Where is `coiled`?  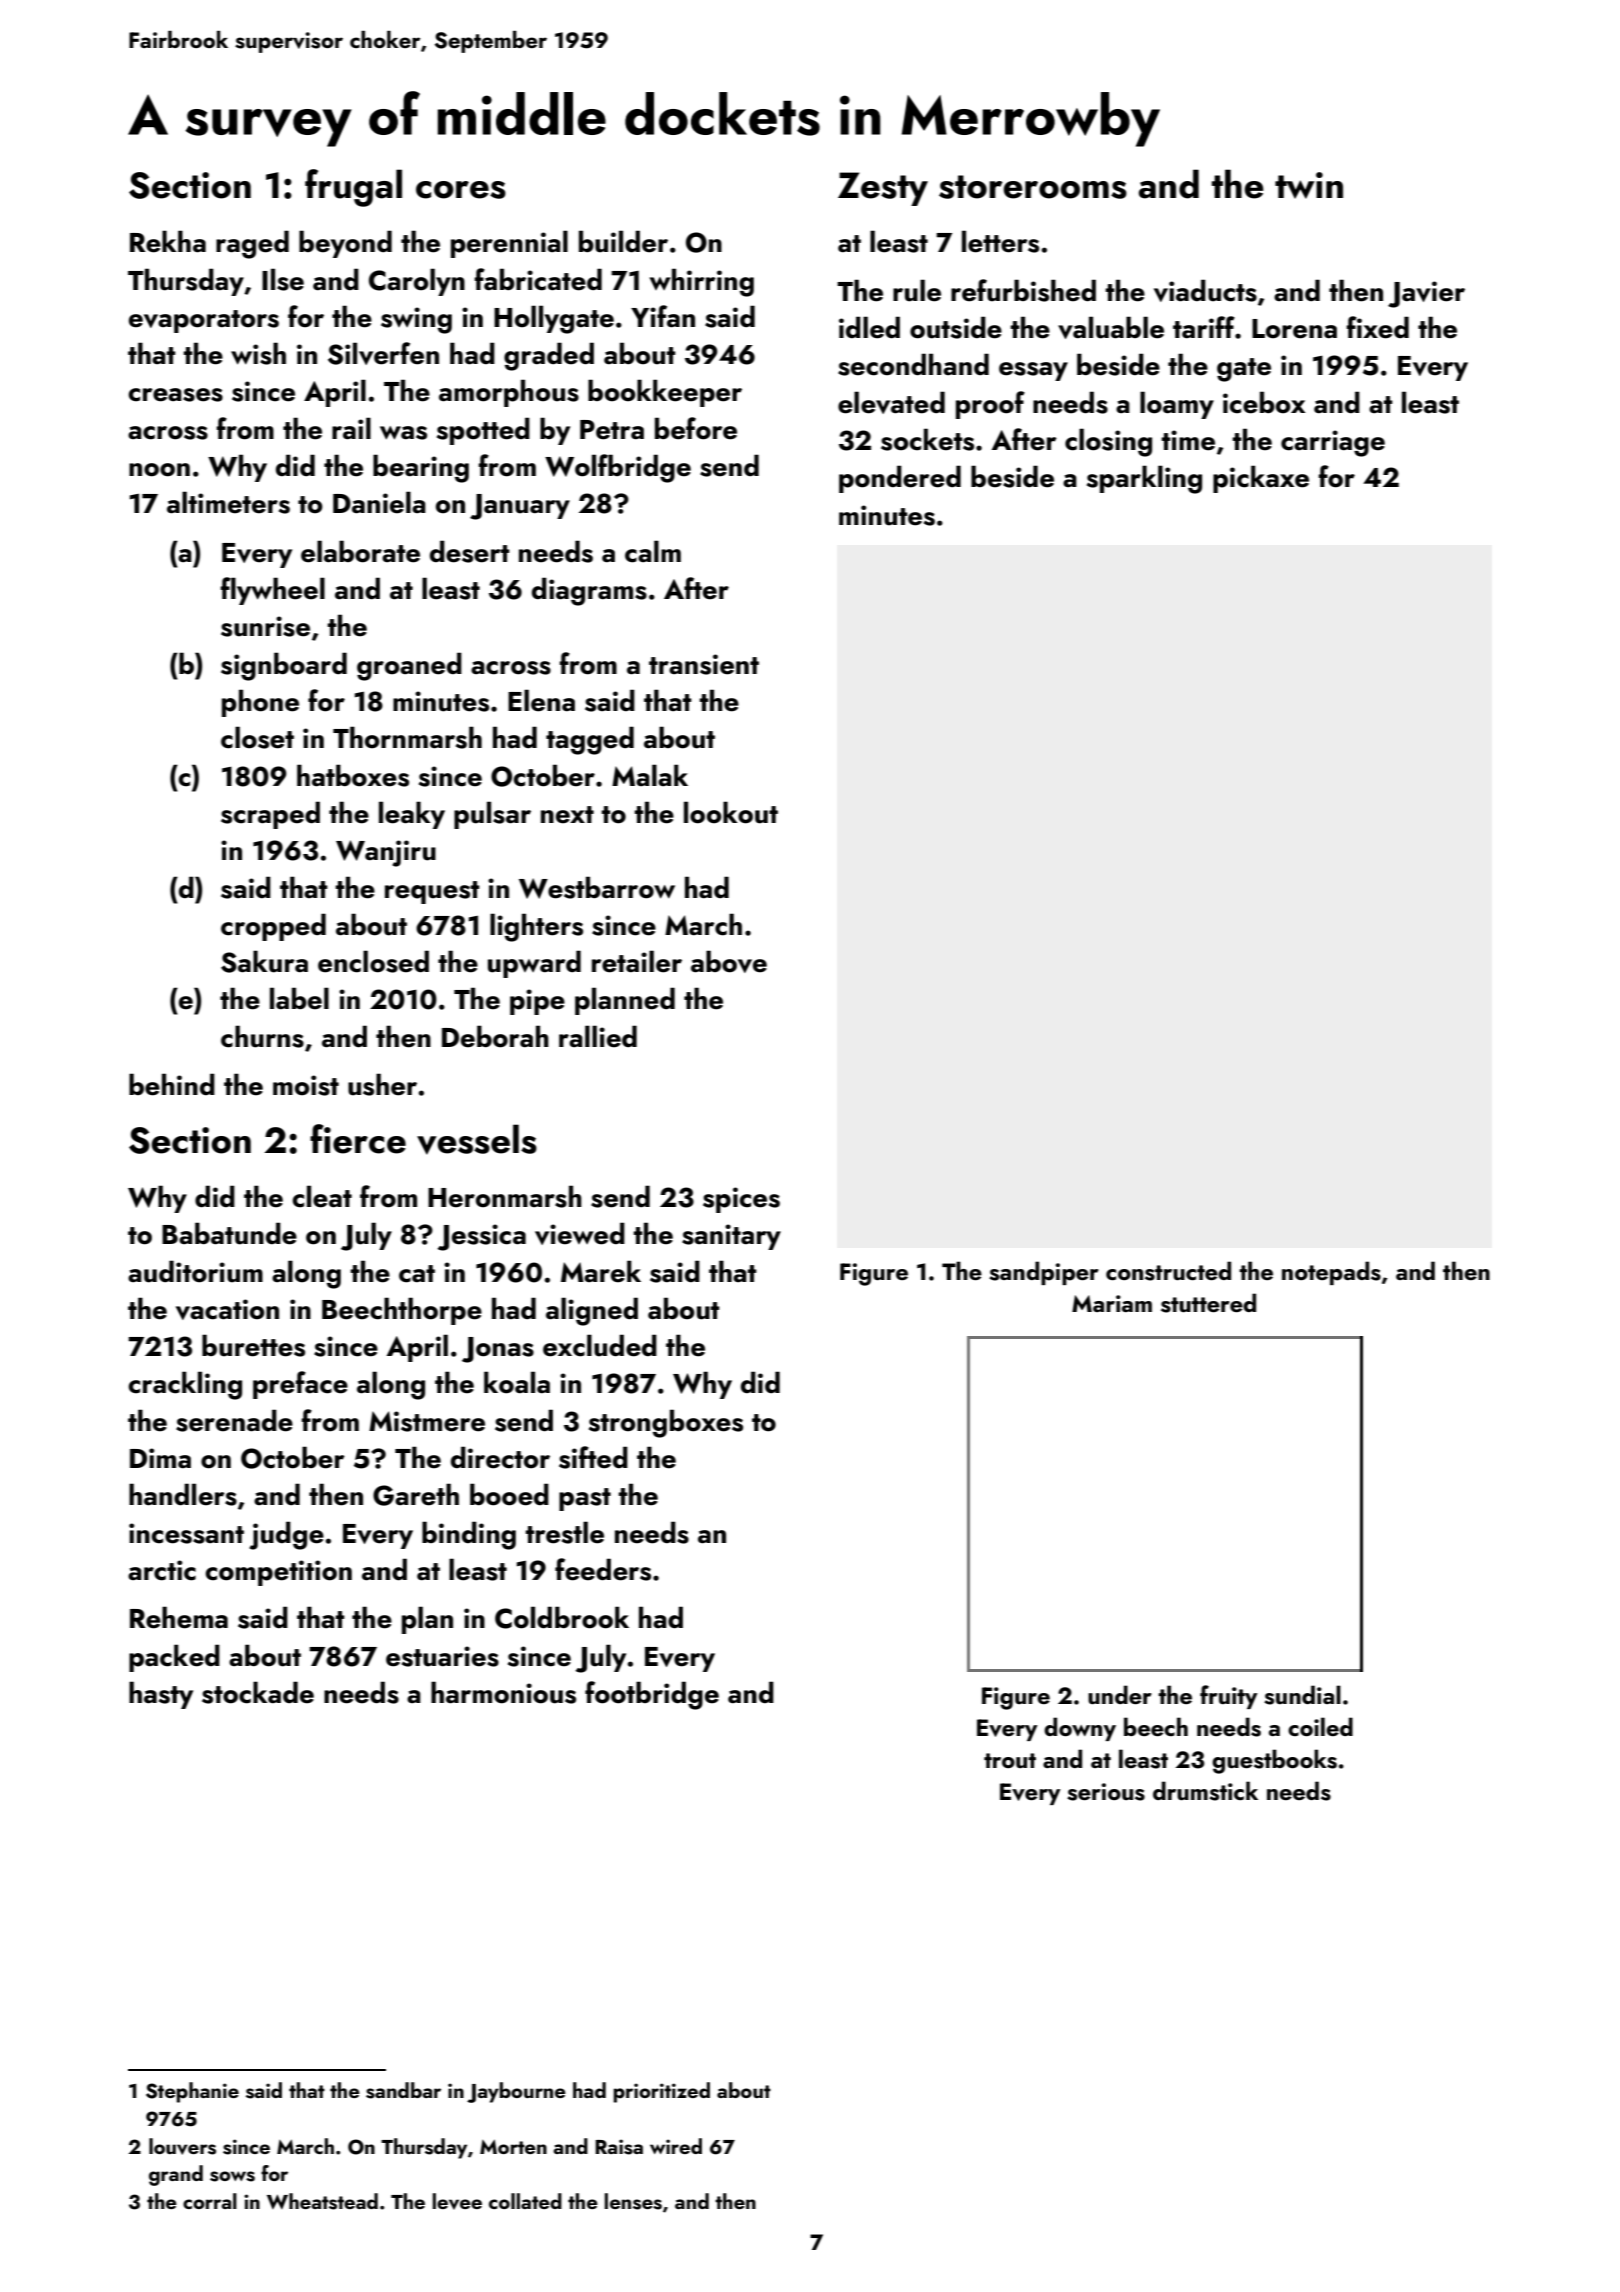
coiled is located at coordinates (1320, 1726).
